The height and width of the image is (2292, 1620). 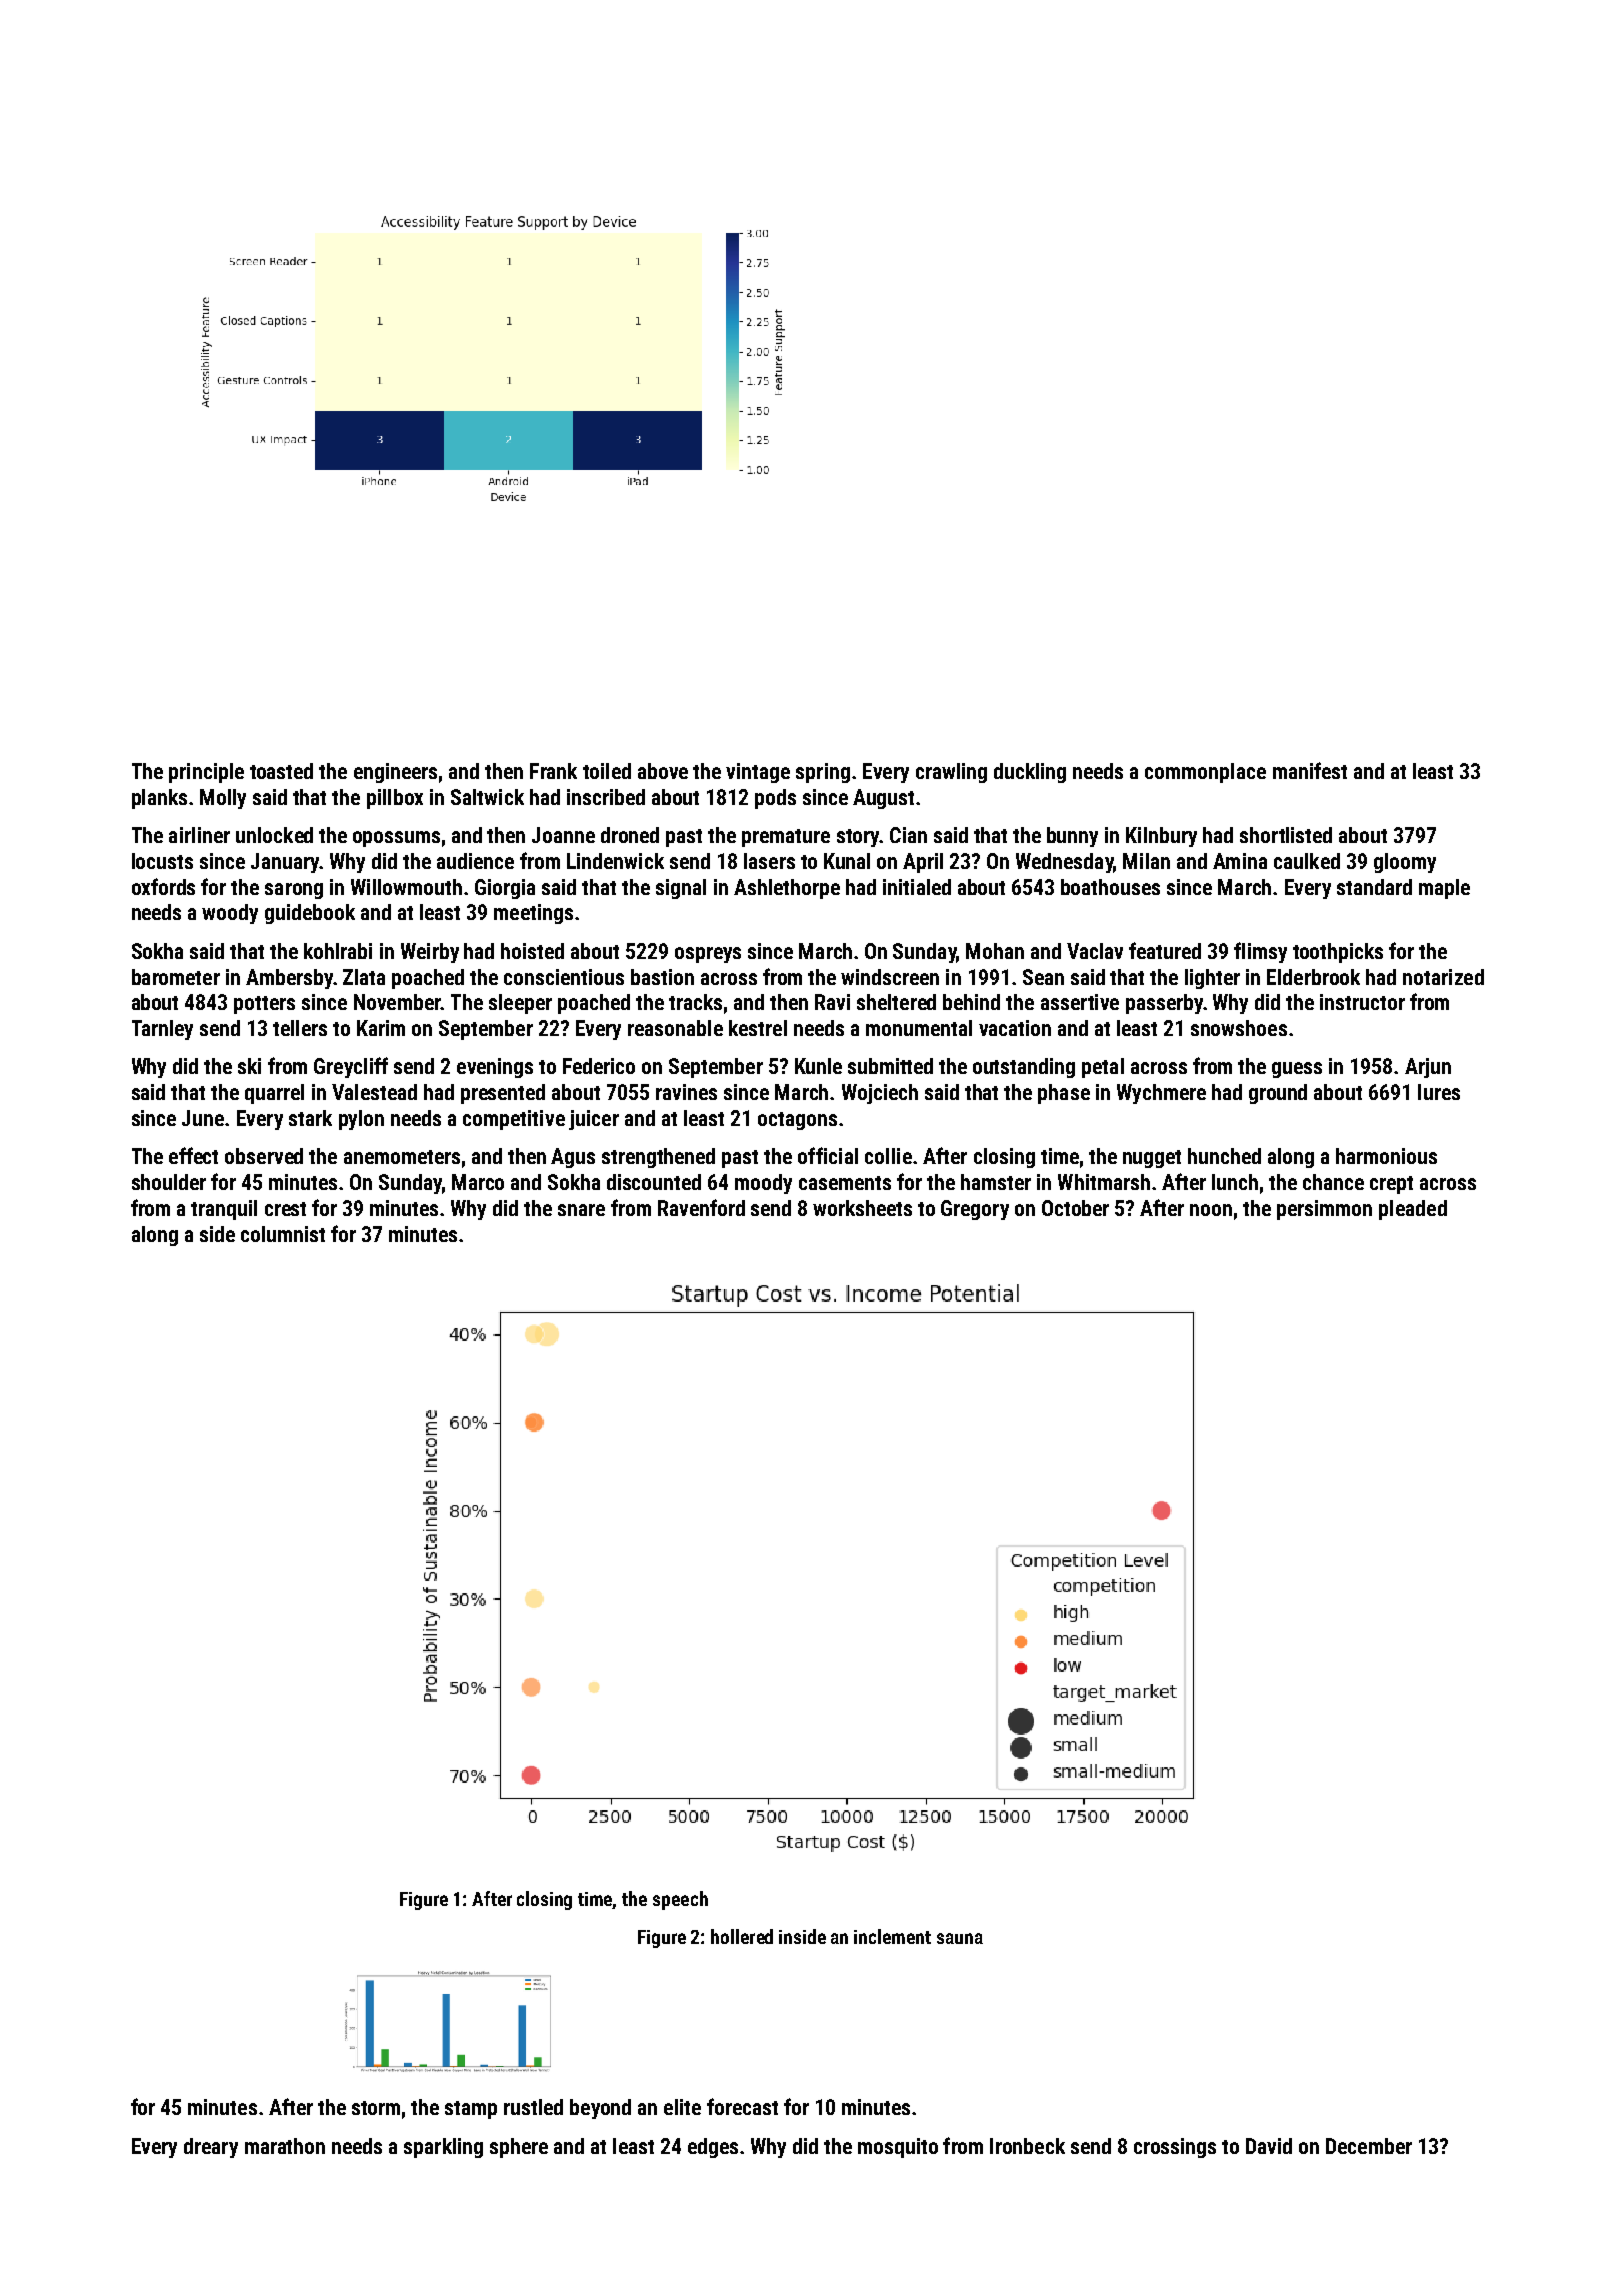 What do you see at coordinates (553, 771) in the image?
I see `Frank` at bounding box center [553, 771].
